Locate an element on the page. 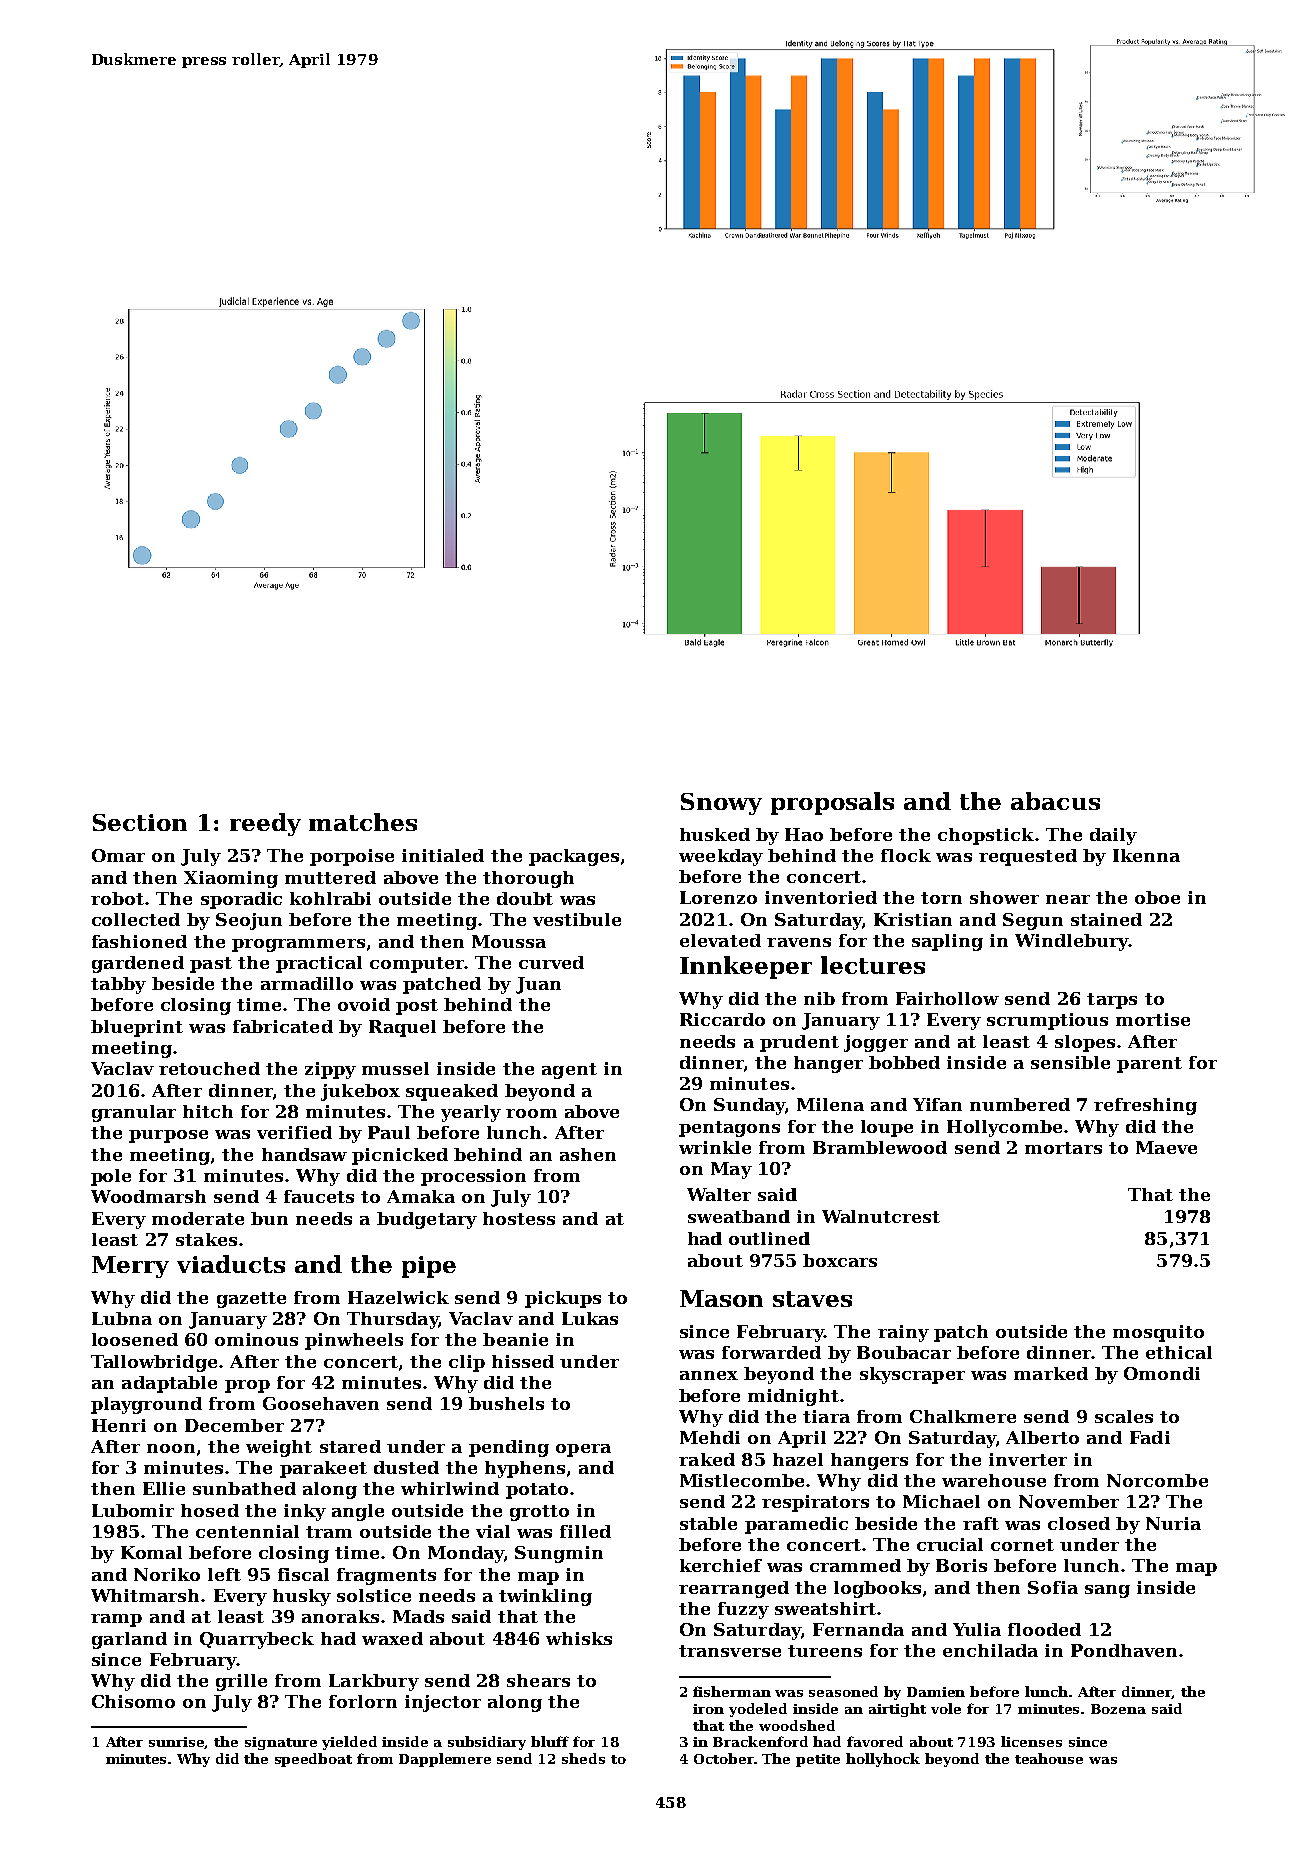 This page has height=1853, width=1310. pentagons is located at coordinates (729, 1129).
